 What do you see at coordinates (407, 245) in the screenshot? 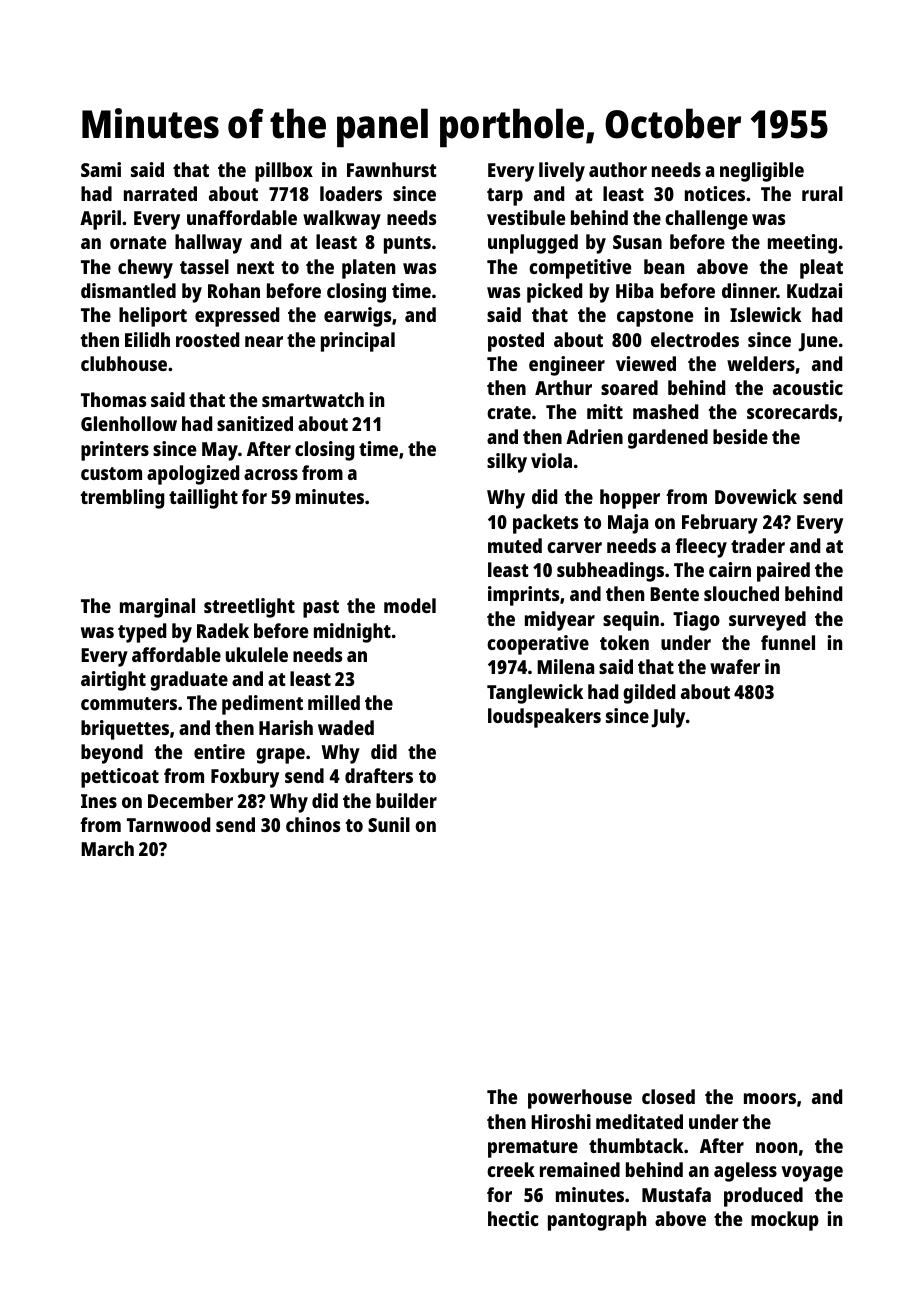
I see `punts` at bounding box center [407, 245].
